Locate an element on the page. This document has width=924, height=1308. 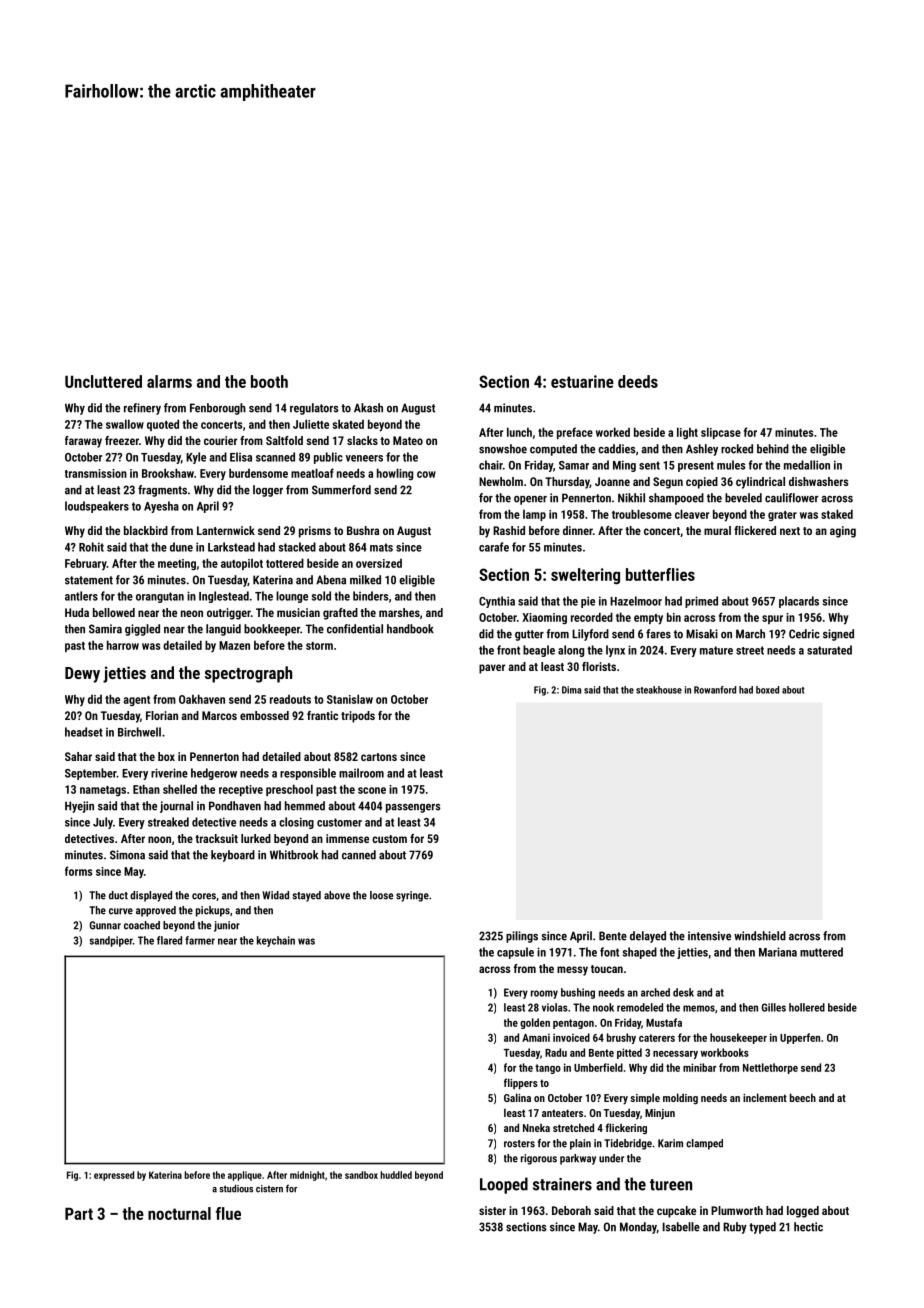
capsule is located at coordinates (515, 953).
